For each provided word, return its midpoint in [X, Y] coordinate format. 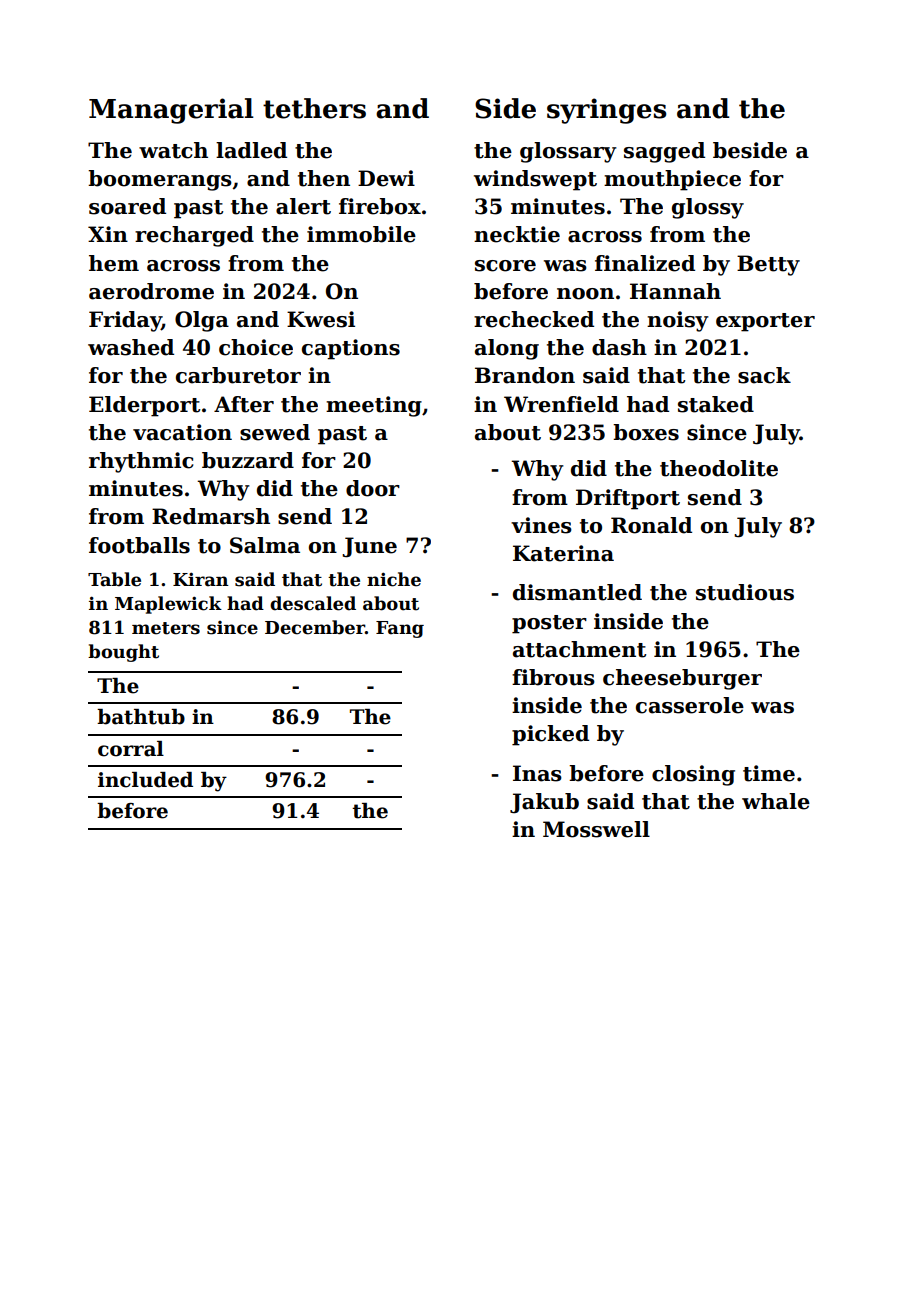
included [145, 780]
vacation [182, 432]
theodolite [719, 468]
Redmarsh [211, 516]
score [505, 266]
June [369, 547]
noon [585, 294]
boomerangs [160, 180]
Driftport [628, 499]
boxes [646, 432]
